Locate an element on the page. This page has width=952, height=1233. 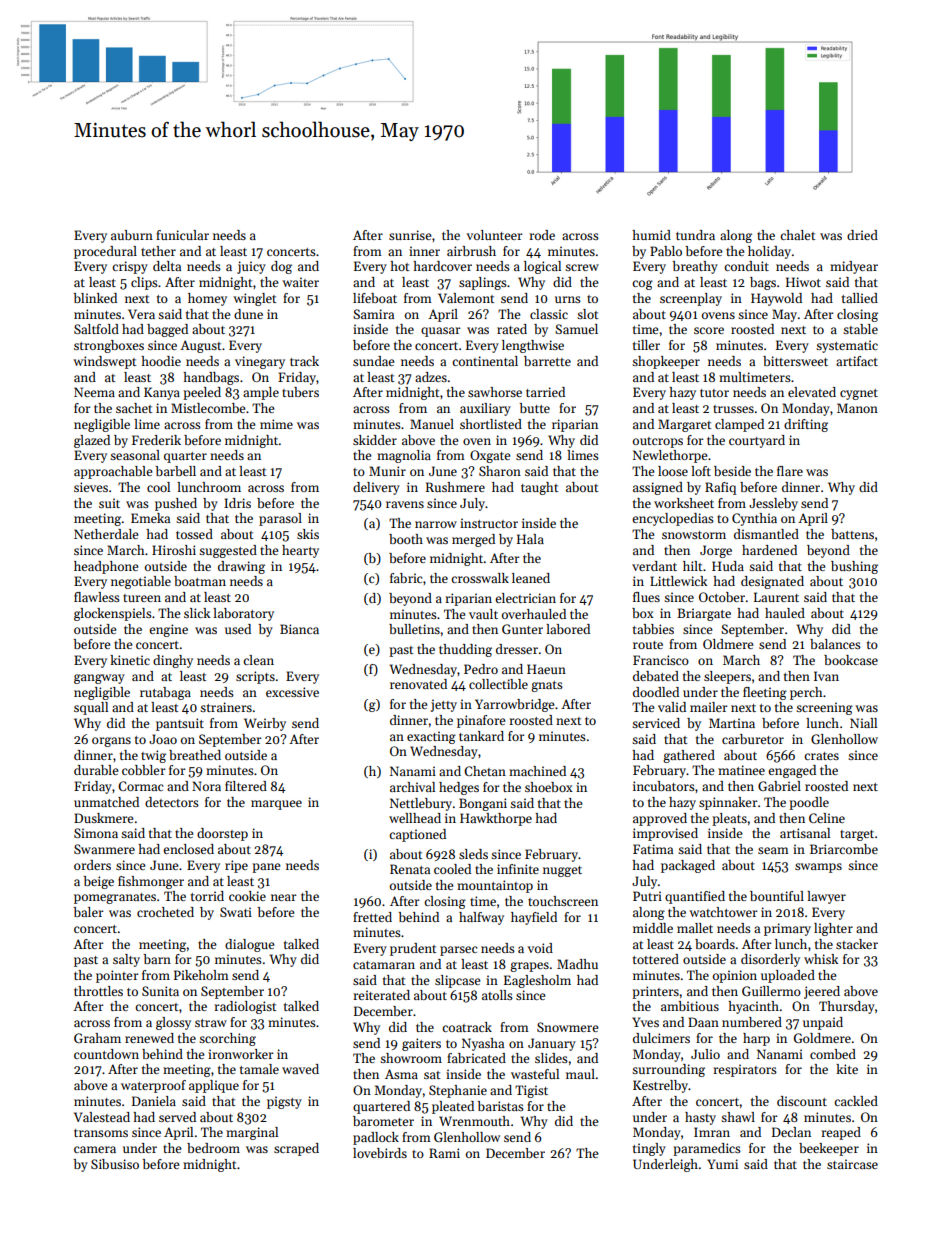
unmatched is located at coordinates (106, 802).
